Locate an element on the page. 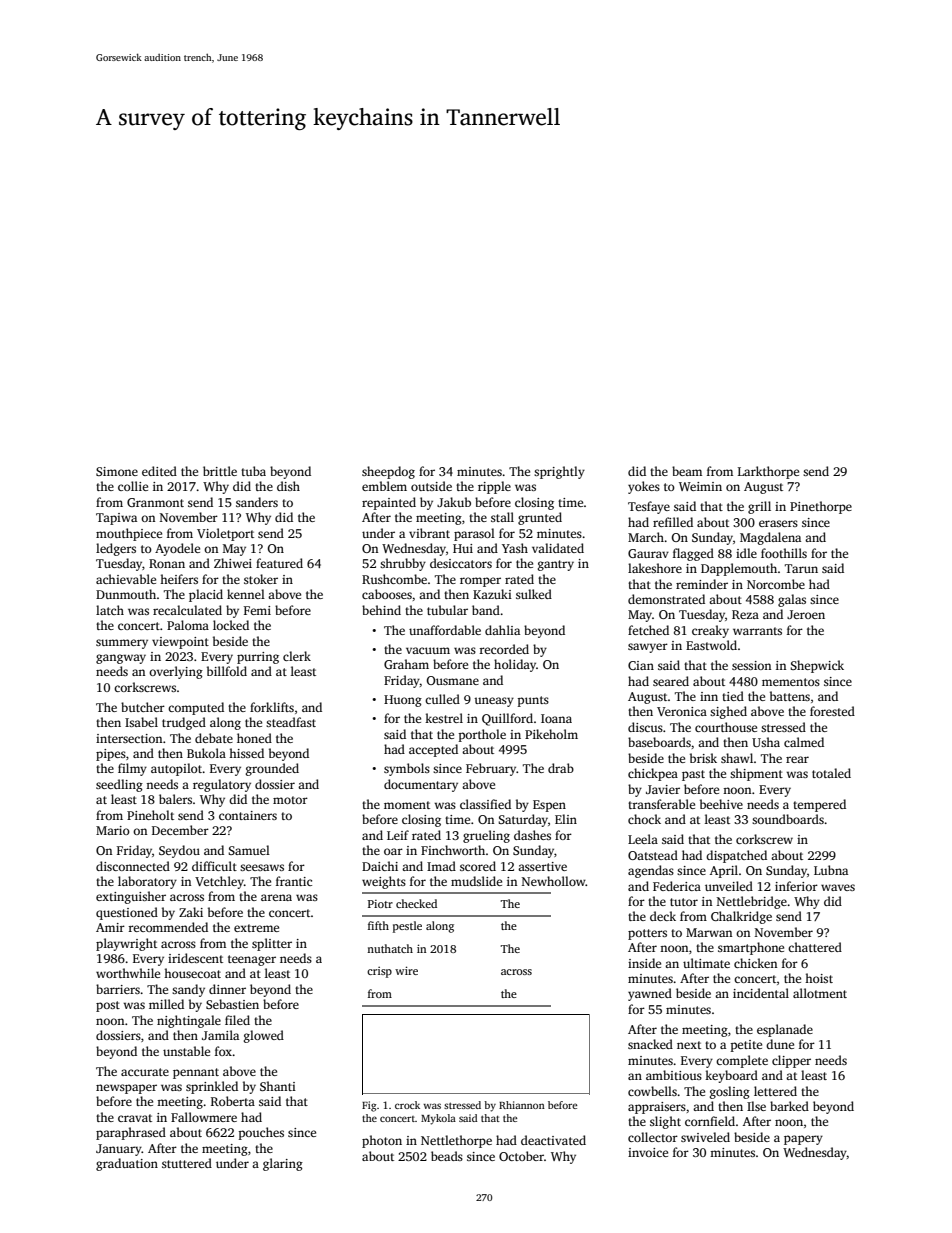 The image size is (952, 1233). next is located at coordinates (689, 1045).
